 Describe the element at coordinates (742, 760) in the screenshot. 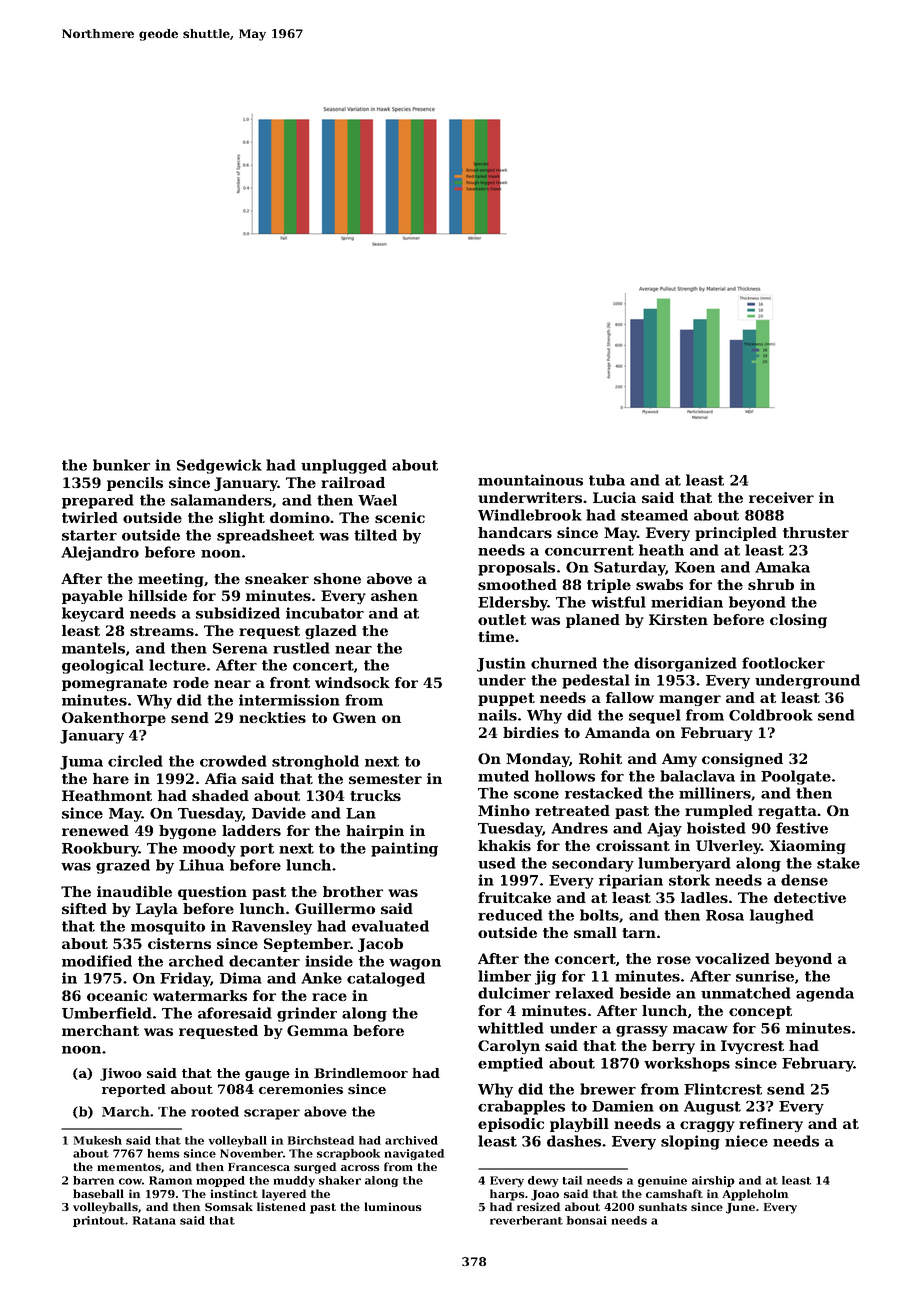

I see `consigned` at that location.
